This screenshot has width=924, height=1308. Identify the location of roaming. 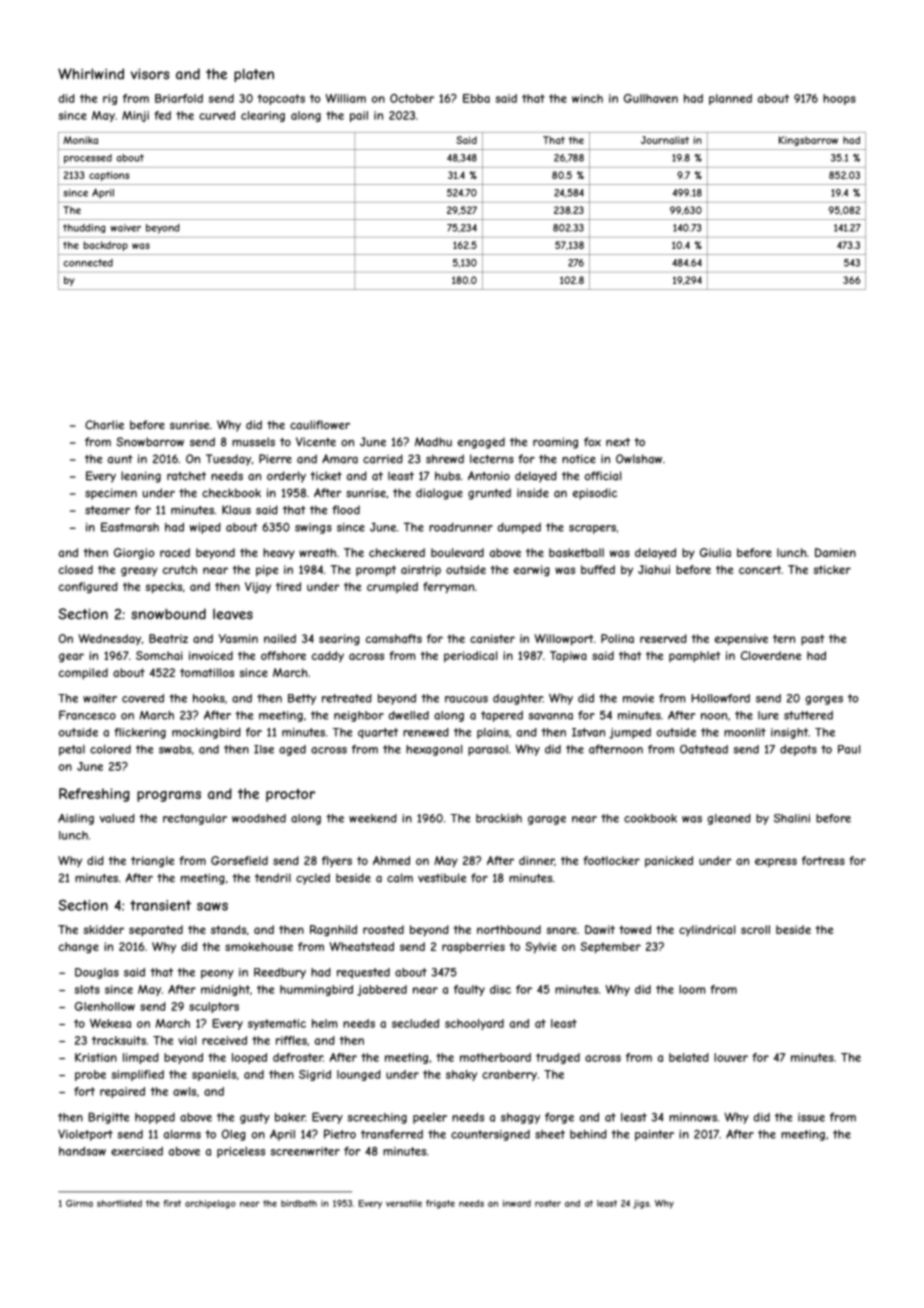
(555, 443).
